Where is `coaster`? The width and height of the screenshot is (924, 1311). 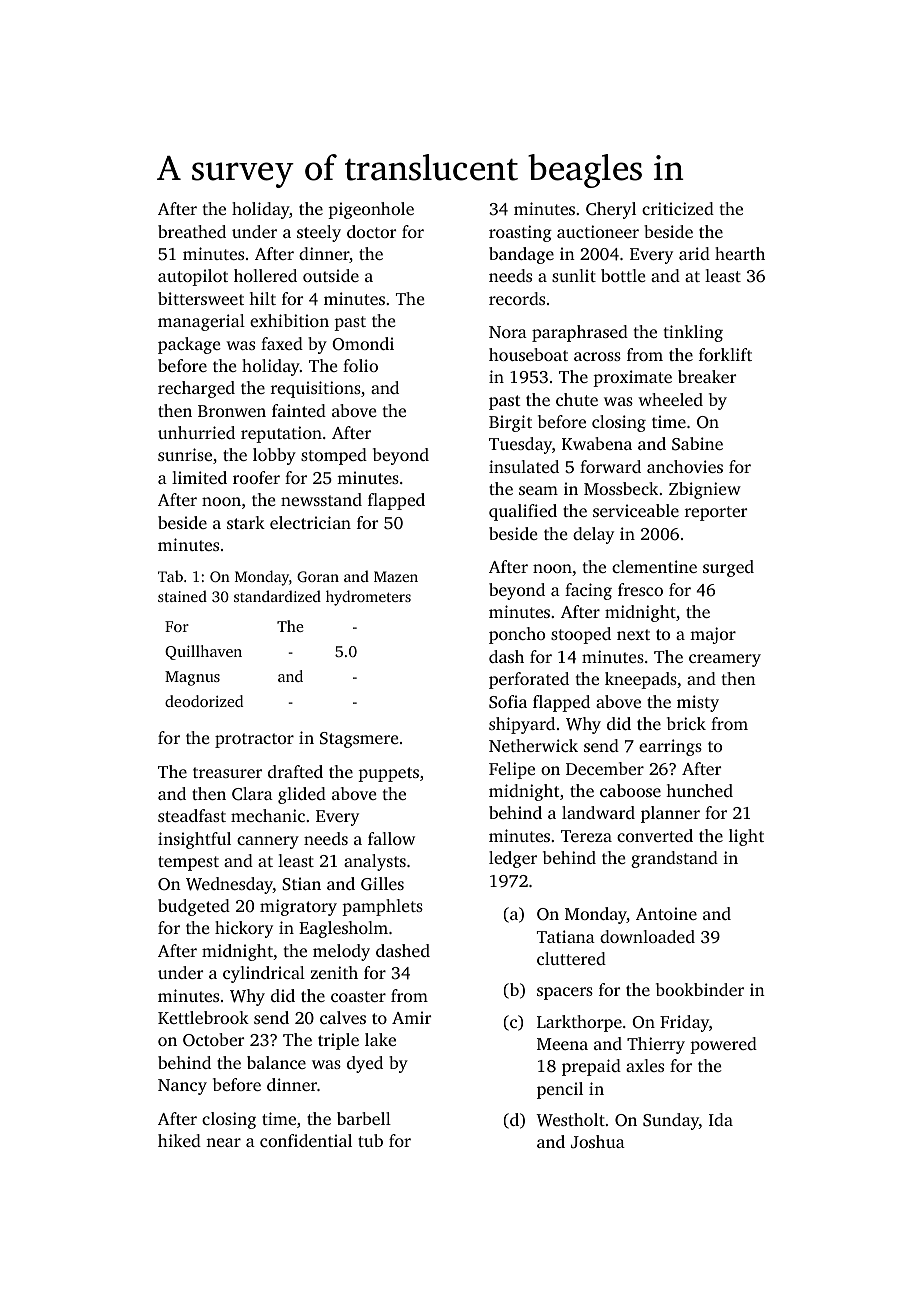 coaster is located at coordinates (358, 996).
